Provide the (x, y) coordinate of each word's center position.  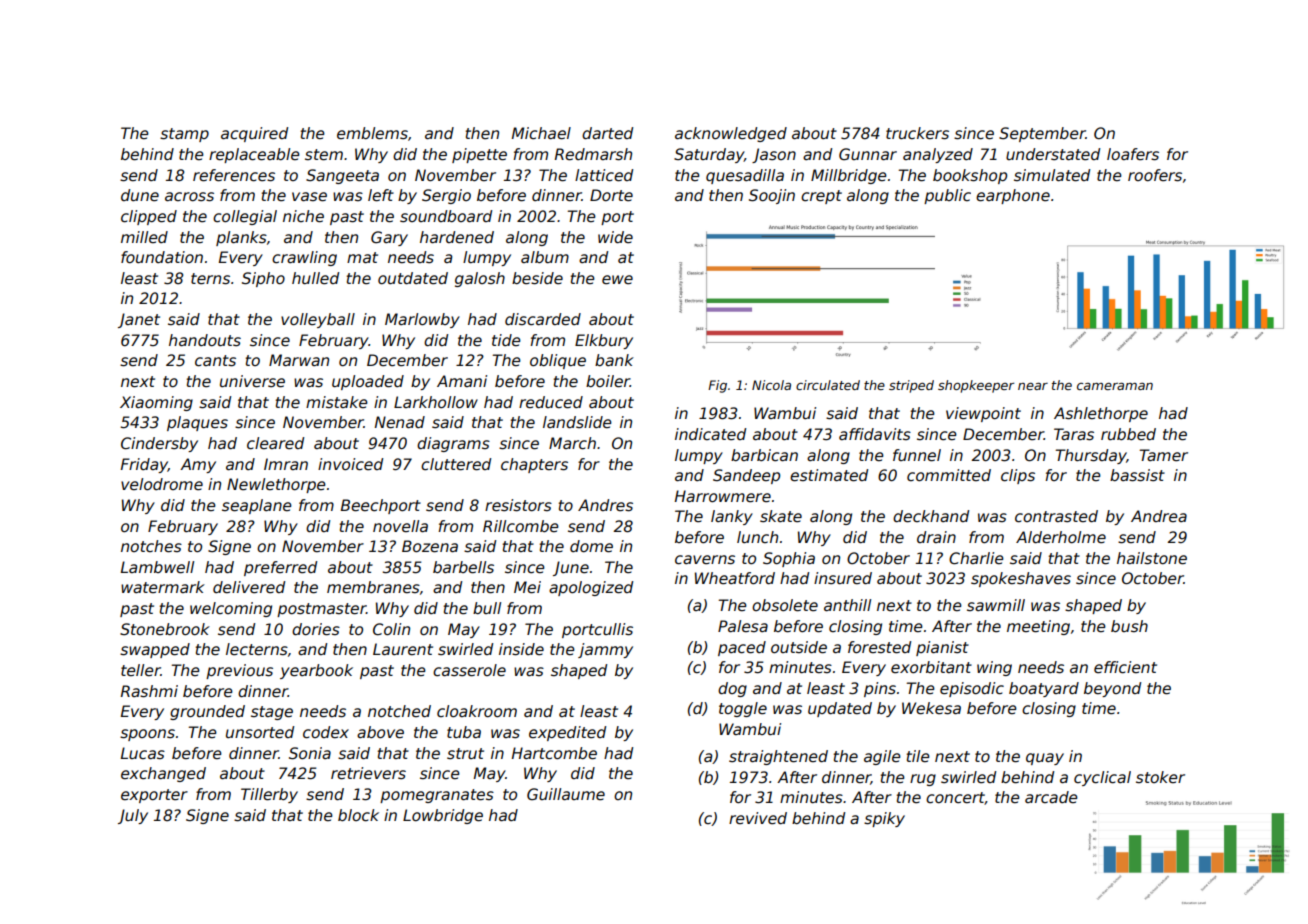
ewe (617, 279)
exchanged (163, 774)
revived (758, 818)
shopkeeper (976, 386)
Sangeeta (342, 176)
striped (911, 386)
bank (614, 360)
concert (955, 798)
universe (252, 381)
